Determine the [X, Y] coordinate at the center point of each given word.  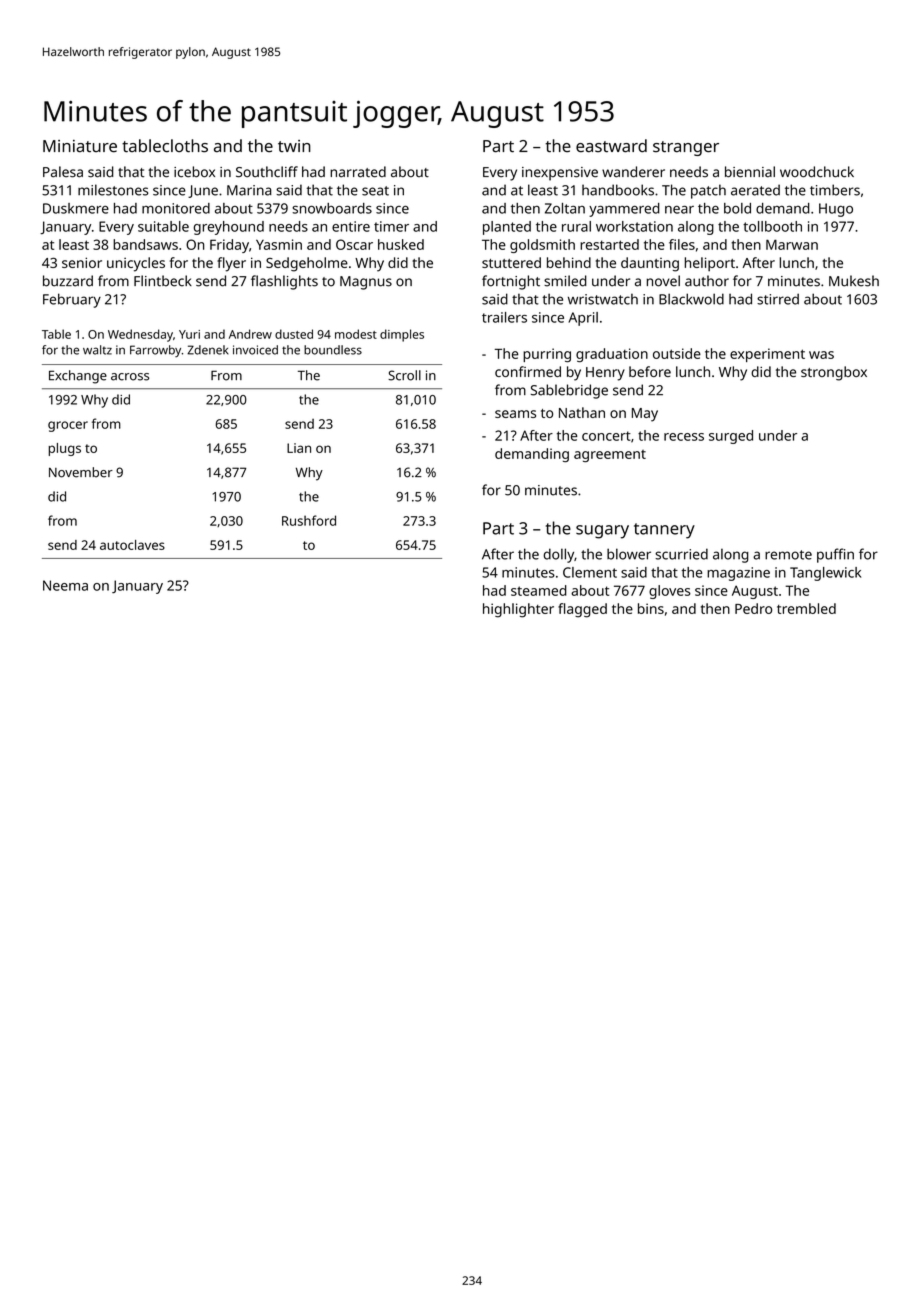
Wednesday [140, 335]
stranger [686, 148]
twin [294, 146]
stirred [778, 299]
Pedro [753, 608]
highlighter [518, 610]
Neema [65, 585]
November [81, 472]
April [583, 319]
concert [606, 436]
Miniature [80, 146]
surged [731, 437]
